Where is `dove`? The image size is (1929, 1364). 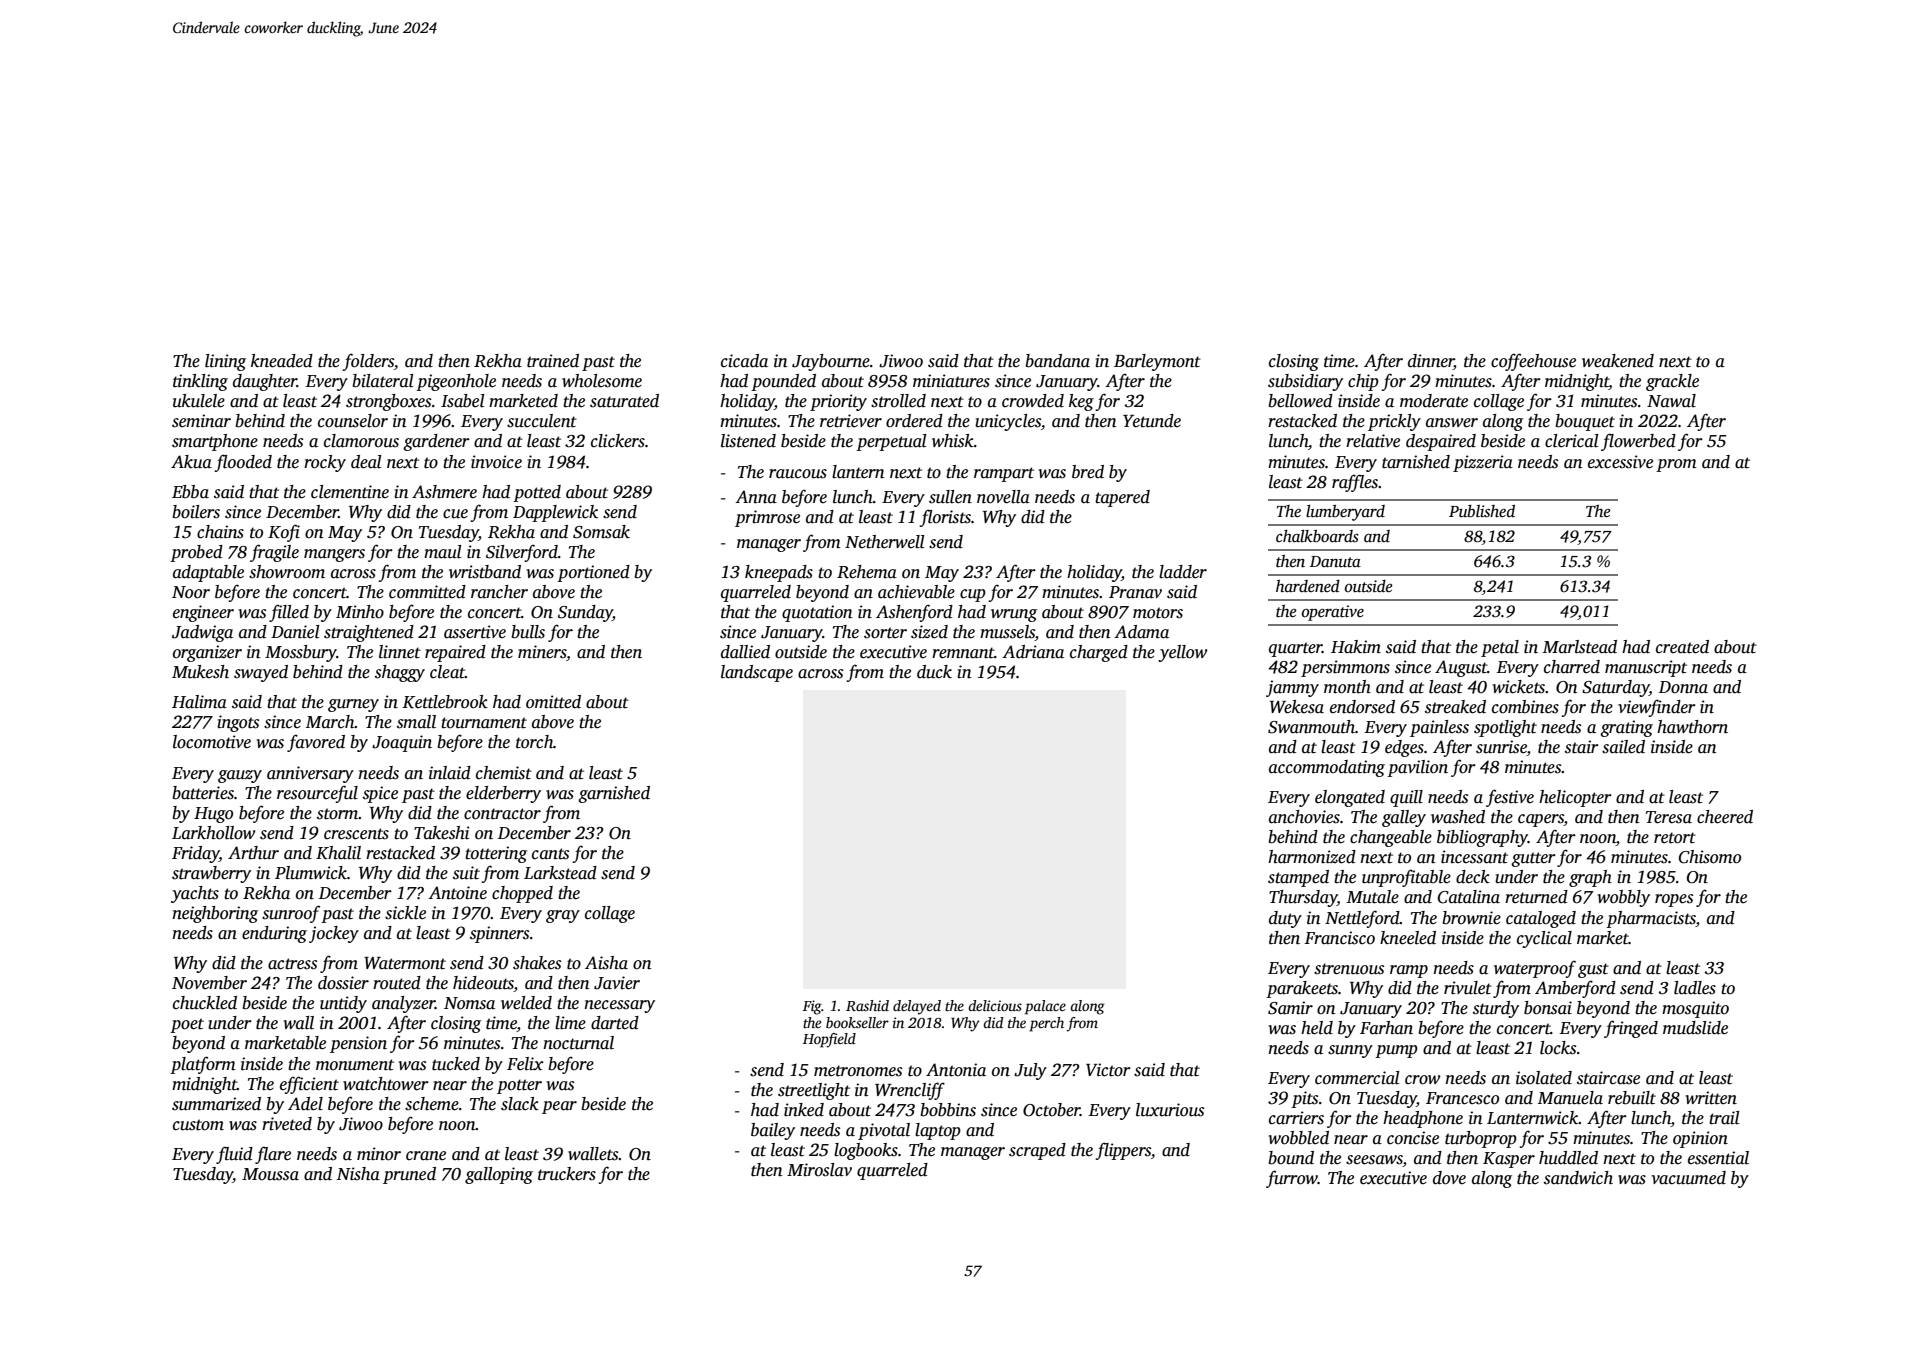 dove is located at coordinates (1449, 1178).
